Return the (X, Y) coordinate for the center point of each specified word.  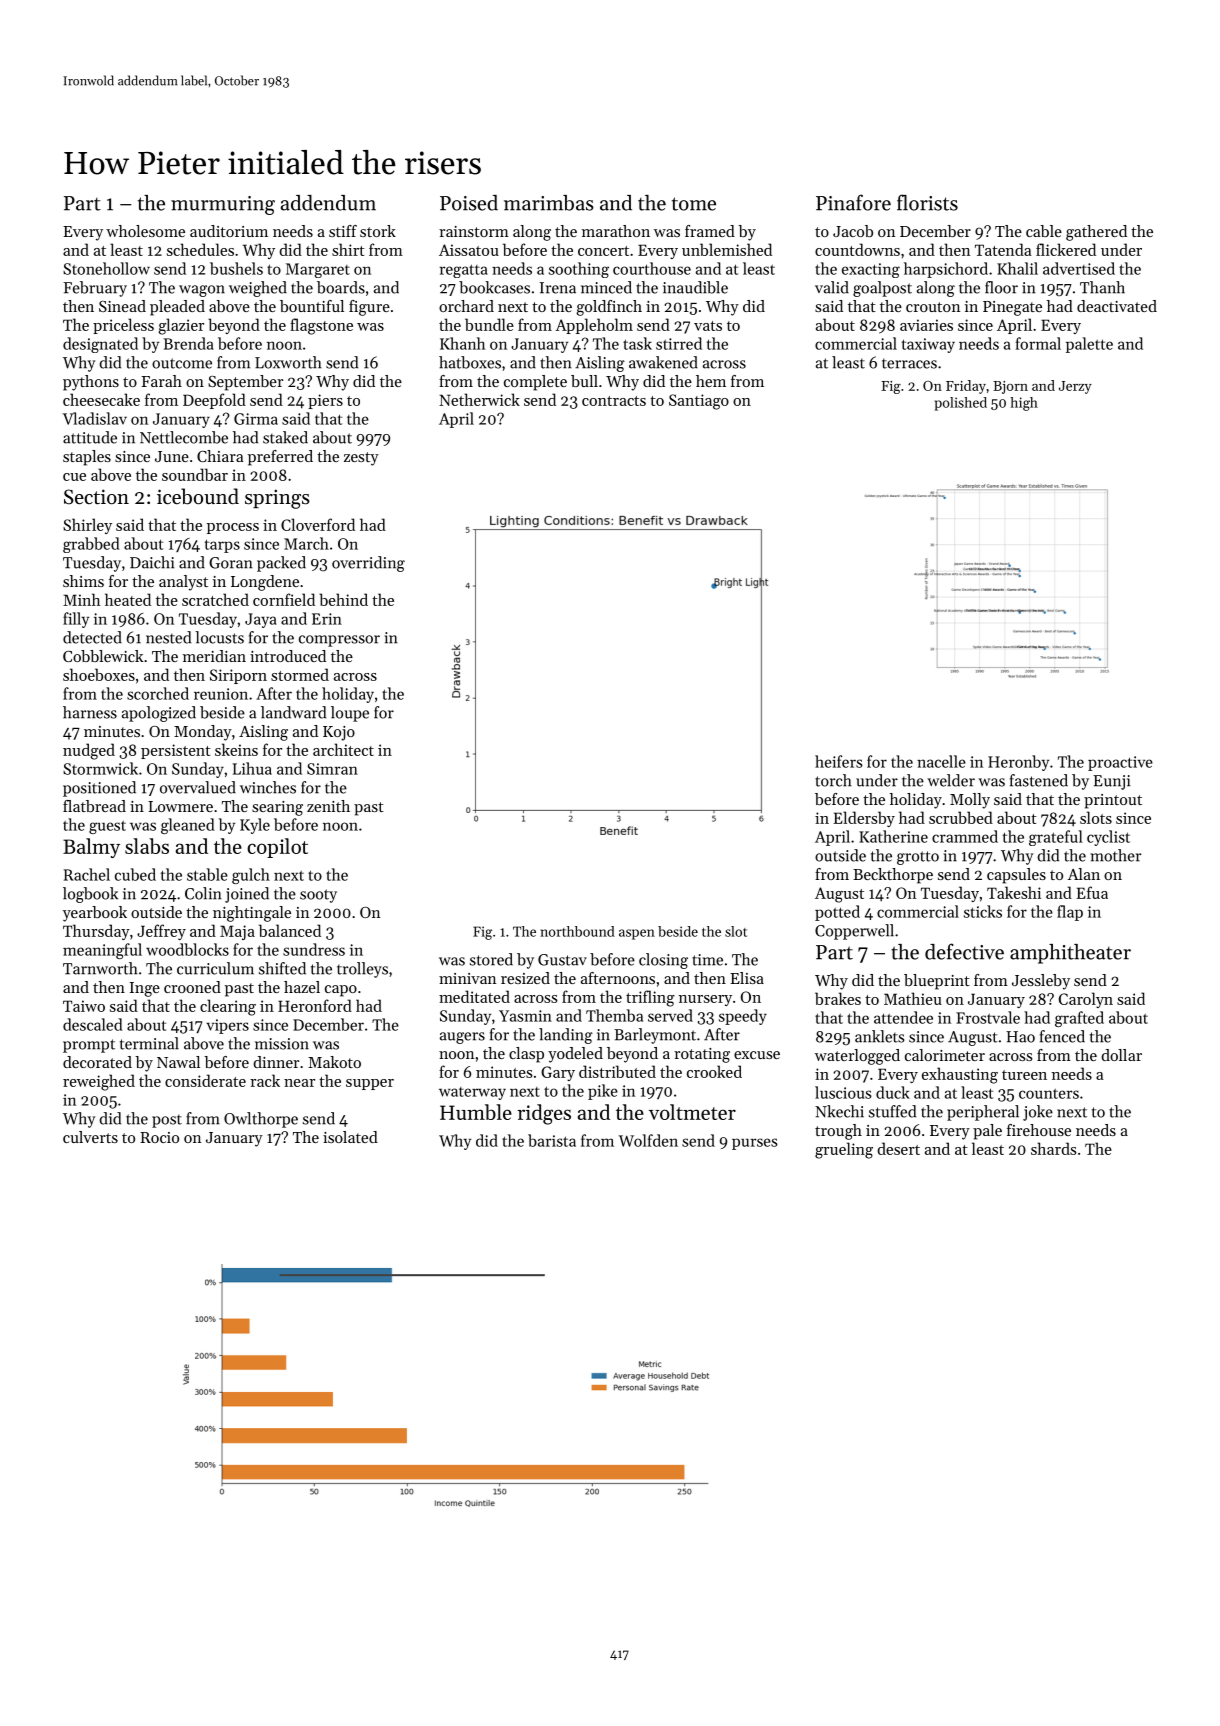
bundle (489, 324)
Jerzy (1075, 387)
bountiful (312, 306)
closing (663, 961)
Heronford (315, 1005)
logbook (90, 895)
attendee (903, 1017)
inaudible (695, 287)
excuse (757, 1055)
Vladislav (95, 418)
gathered (1096, 233)
